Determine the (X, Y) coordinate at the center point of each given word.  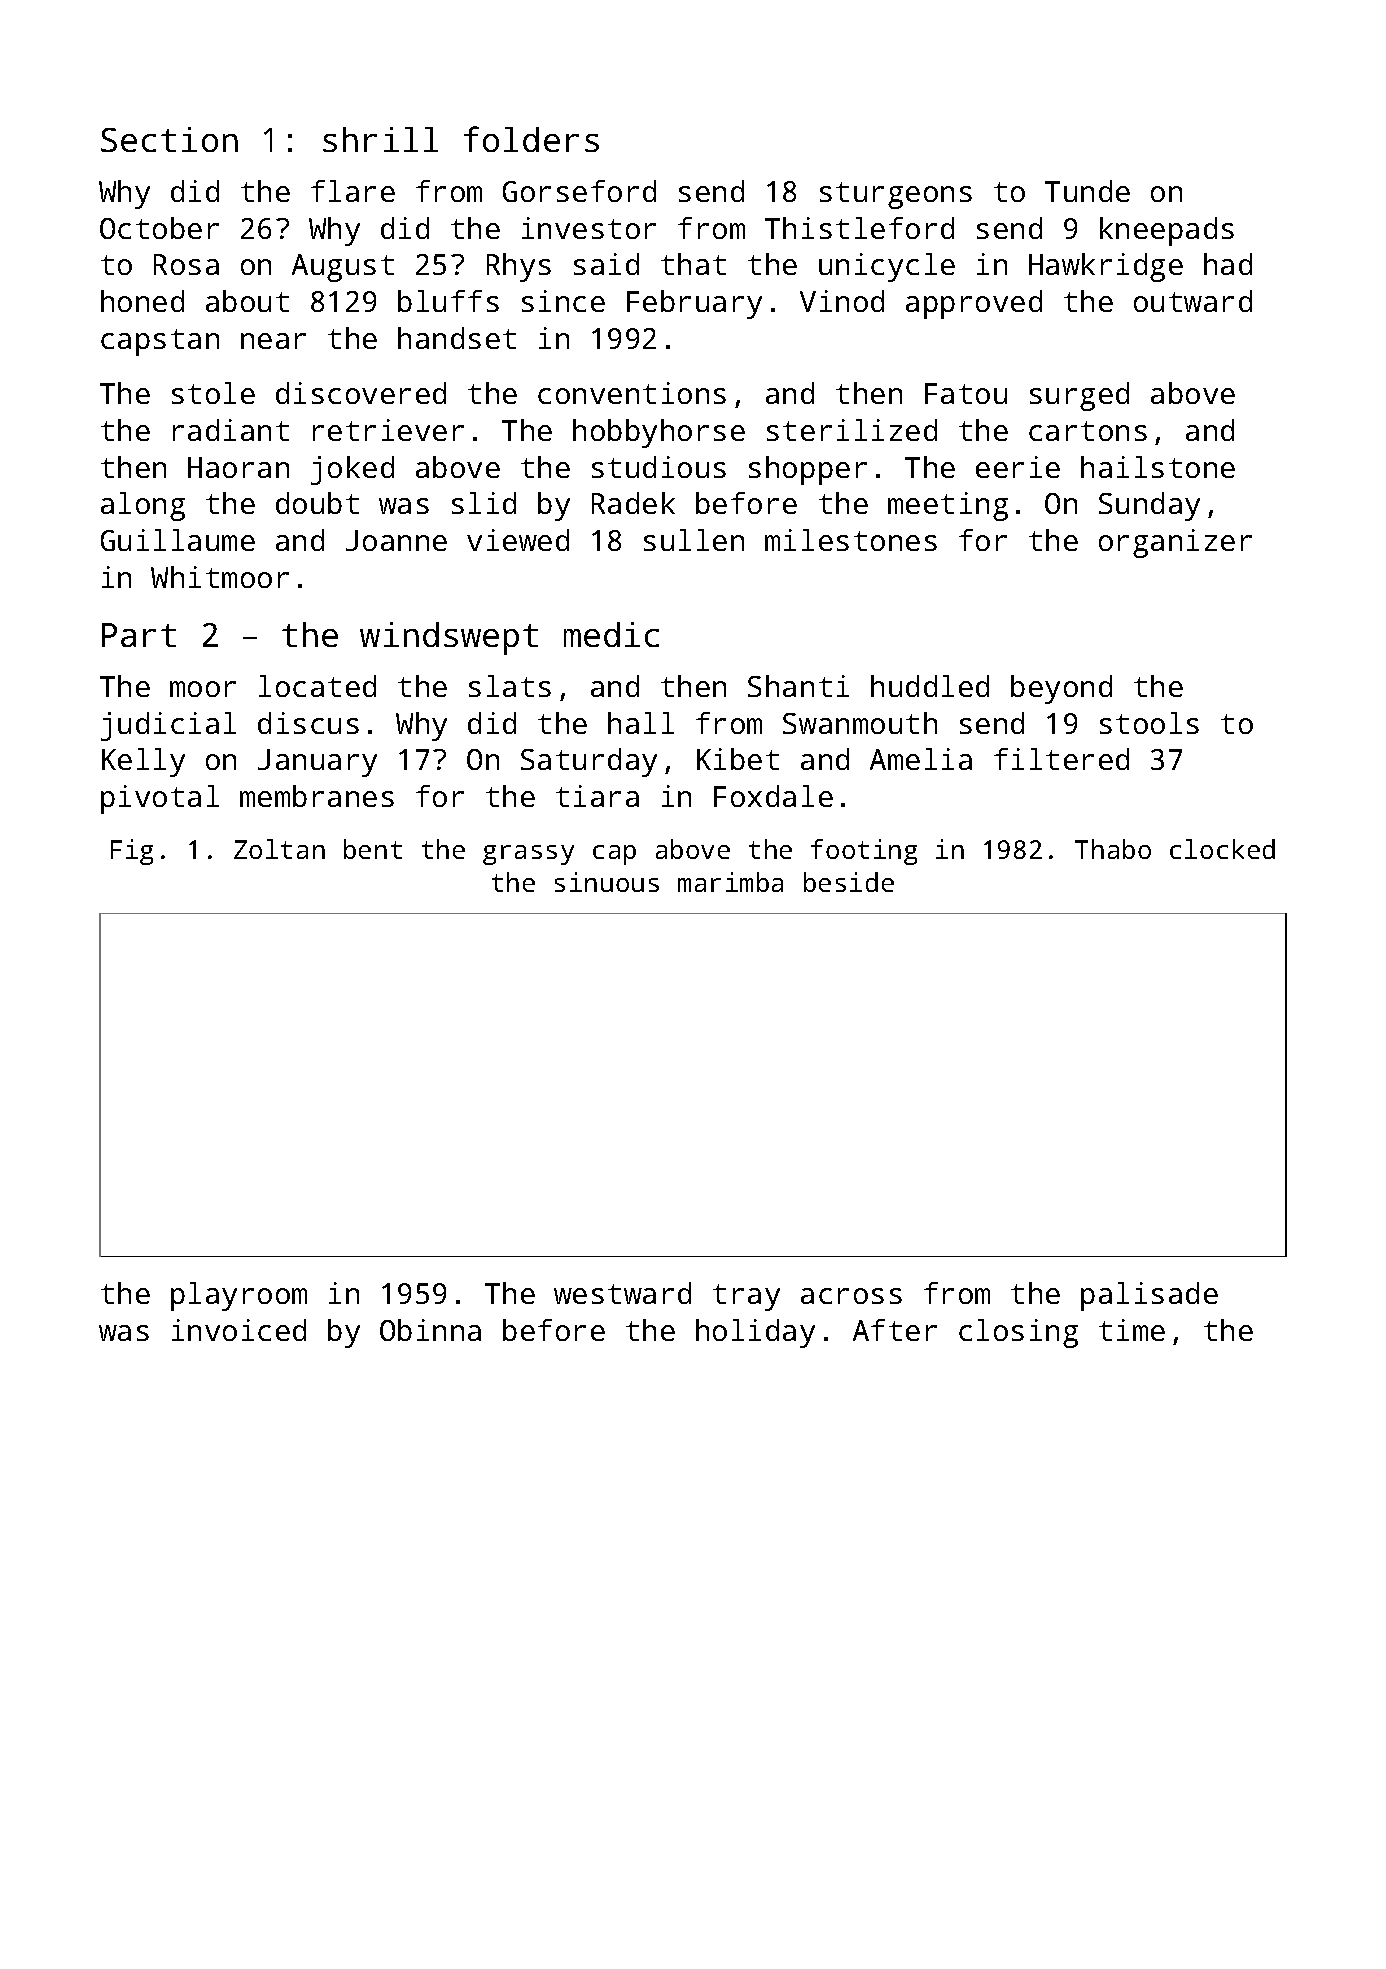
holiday (755, 1333)
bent (373, 849)
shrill (380, 139)
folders (531, 139)
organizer (1175, 543)
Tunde (1087, 191)
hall (641, 723)
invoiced (239, 1330)
